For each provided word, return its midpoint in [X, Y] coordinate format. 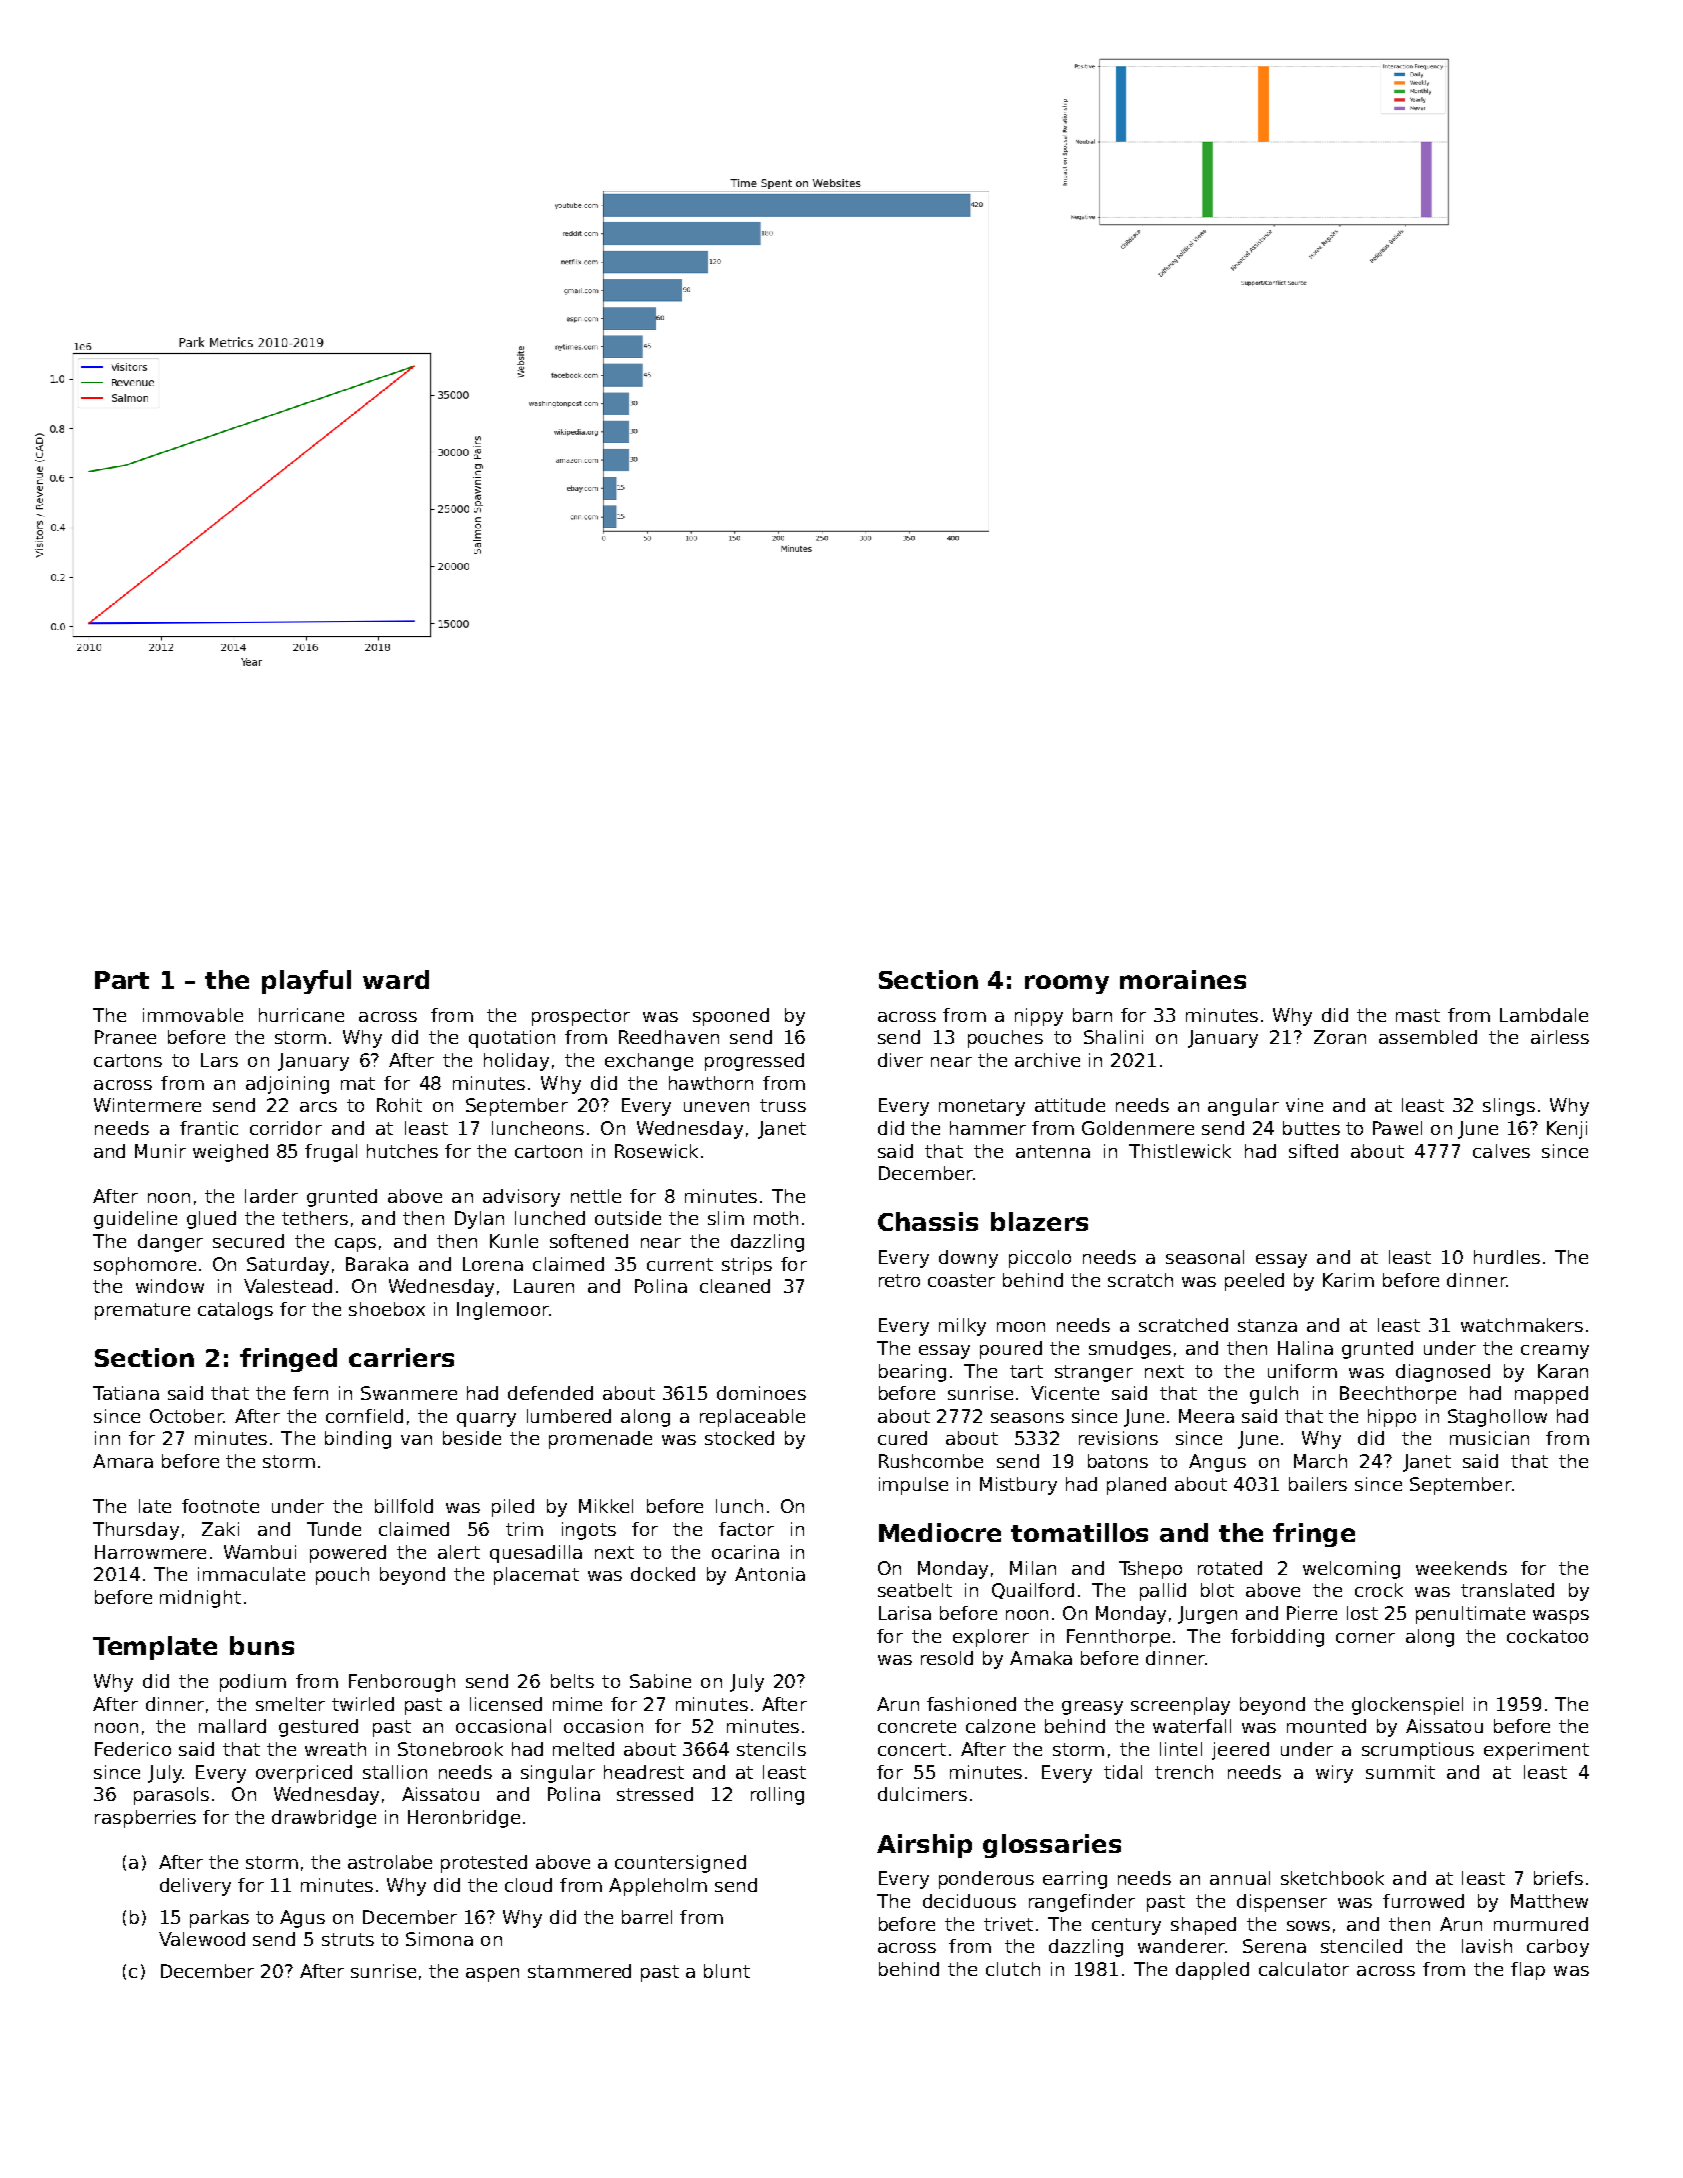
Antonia [770, 1574]
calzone [1000, 1726]
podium [253, 1683]
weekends [1461, 1568]
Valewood [202, 1939]
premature [142, 1311]
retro [899, 1280]
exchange [649, 1062]
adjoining [287, 1085]
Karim [1348, 1280]
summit [1400, 1772]
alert [459, 1552]
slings [1509, 1107]
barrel [647, 1917]
